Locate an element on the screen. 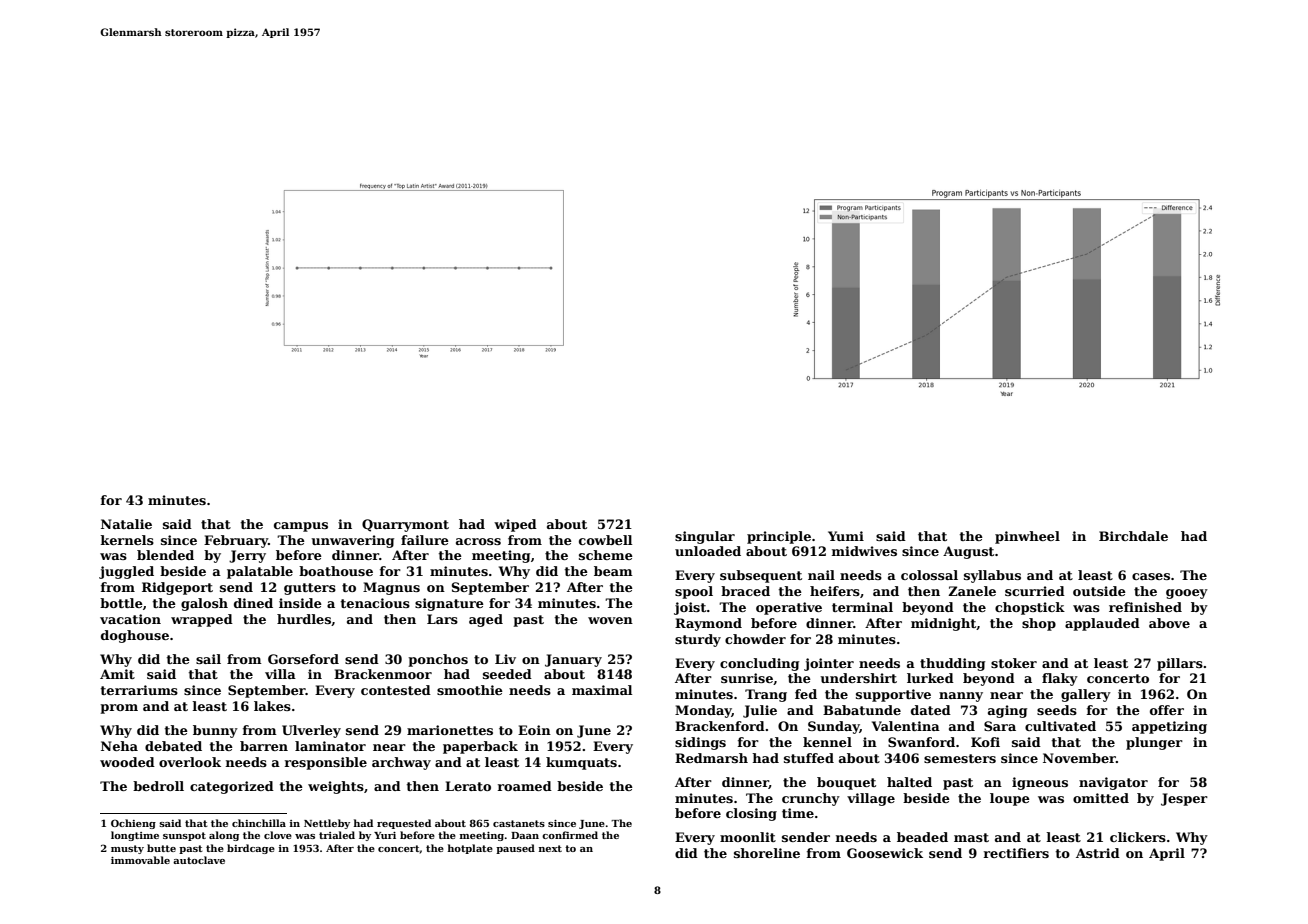 The height and width of the screenshot is (924, 1308). kumquats is located at coordinates (581, 763).
